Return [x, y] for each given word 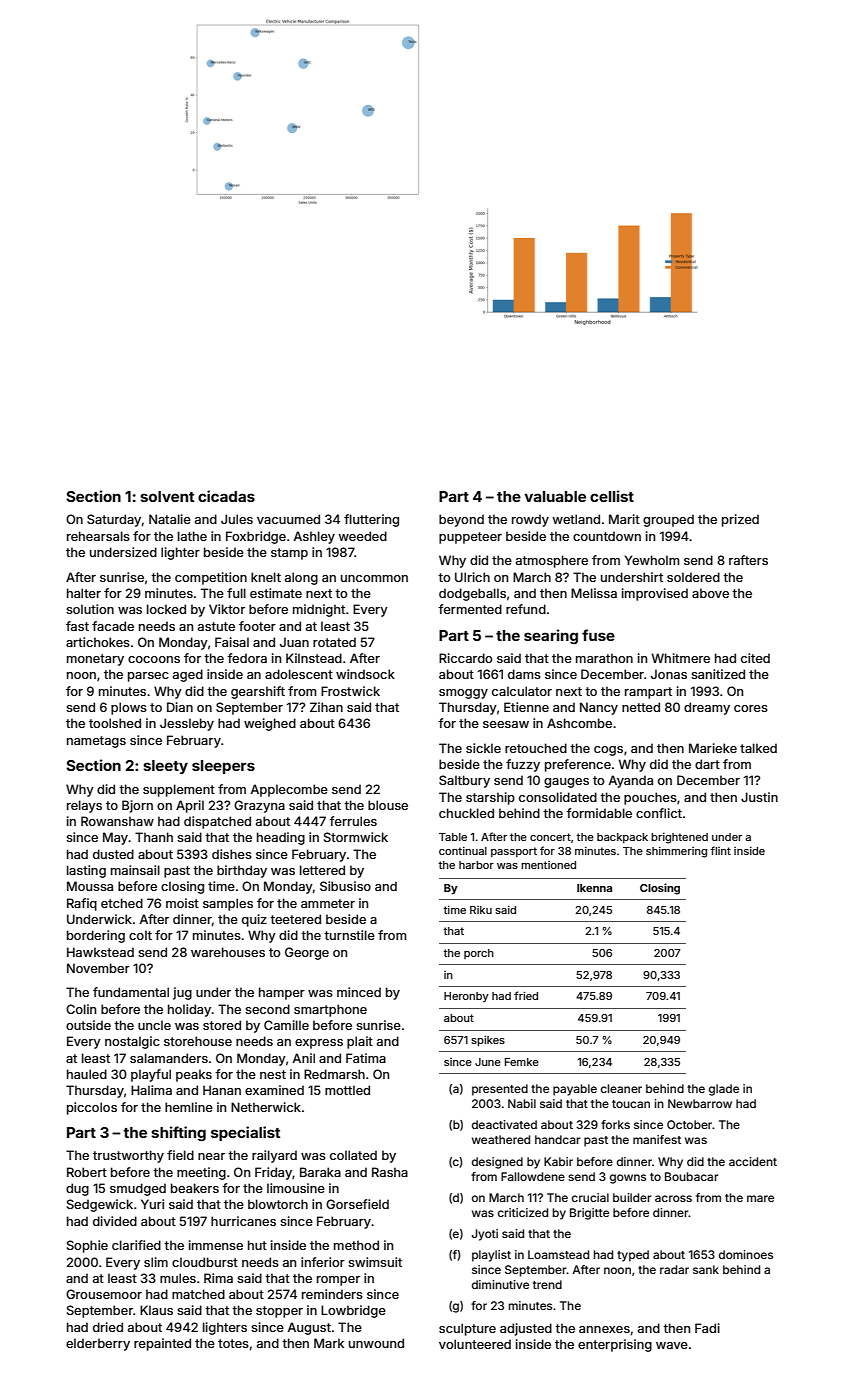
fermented [470, 609]
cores [751, 708]
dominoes [746, 1254]
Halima [151, 1090]
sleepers [223, 767]
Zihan [326, 707]
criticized [523, 1212]
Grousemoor [104, 1294]
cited [755, 658]
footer [257, 626]
